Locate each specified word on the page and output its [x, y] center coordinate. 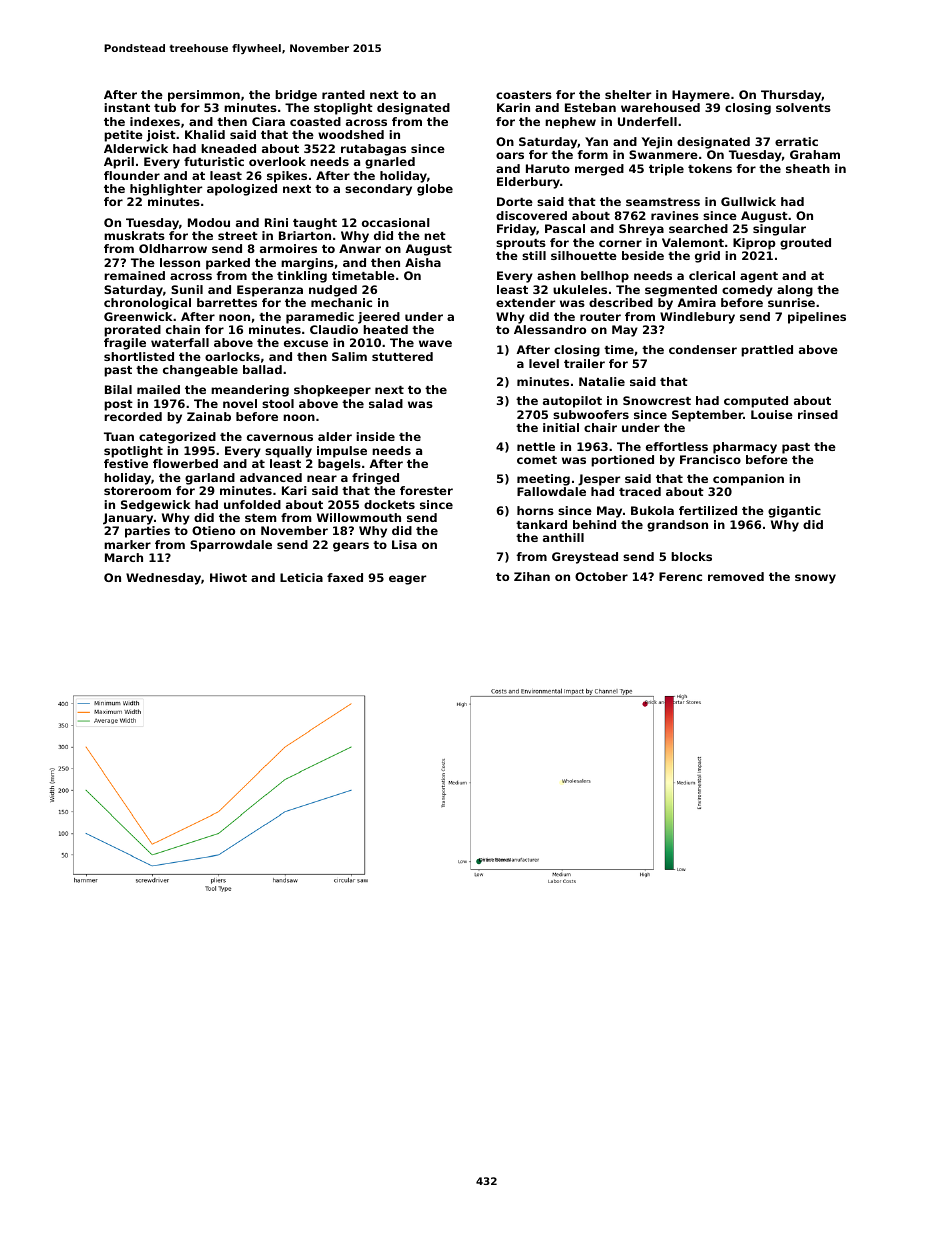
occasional [396, 222]
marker [127, 544]
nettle [536, 446]
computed [756, 402]
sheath [808, 168]
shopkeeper [332, 391]
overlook [277, 161]
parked [228, 264]
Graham [815, 154]
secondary [378, 190]
